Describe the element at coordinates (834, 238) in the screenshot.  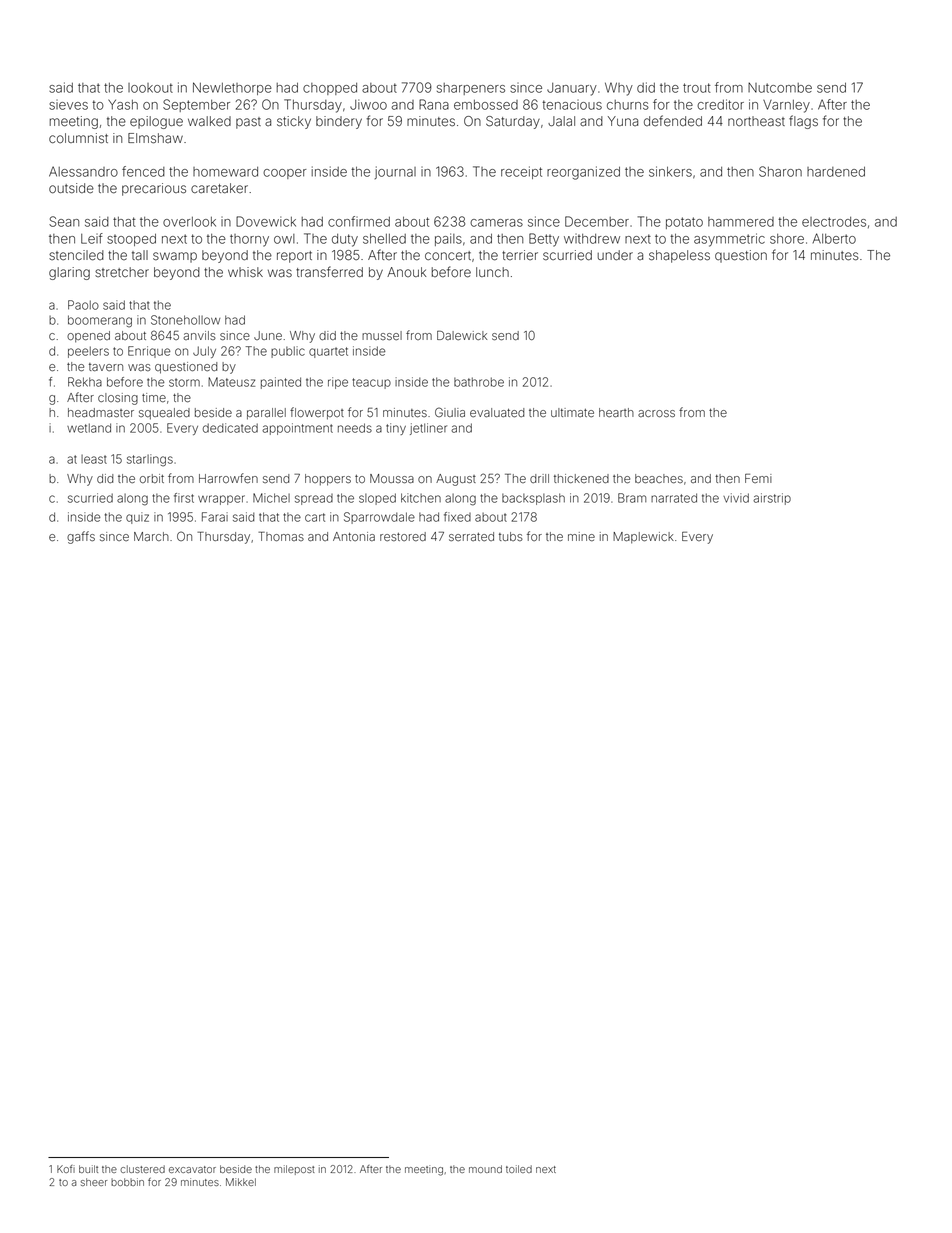
I see `Alberto` at that location.
